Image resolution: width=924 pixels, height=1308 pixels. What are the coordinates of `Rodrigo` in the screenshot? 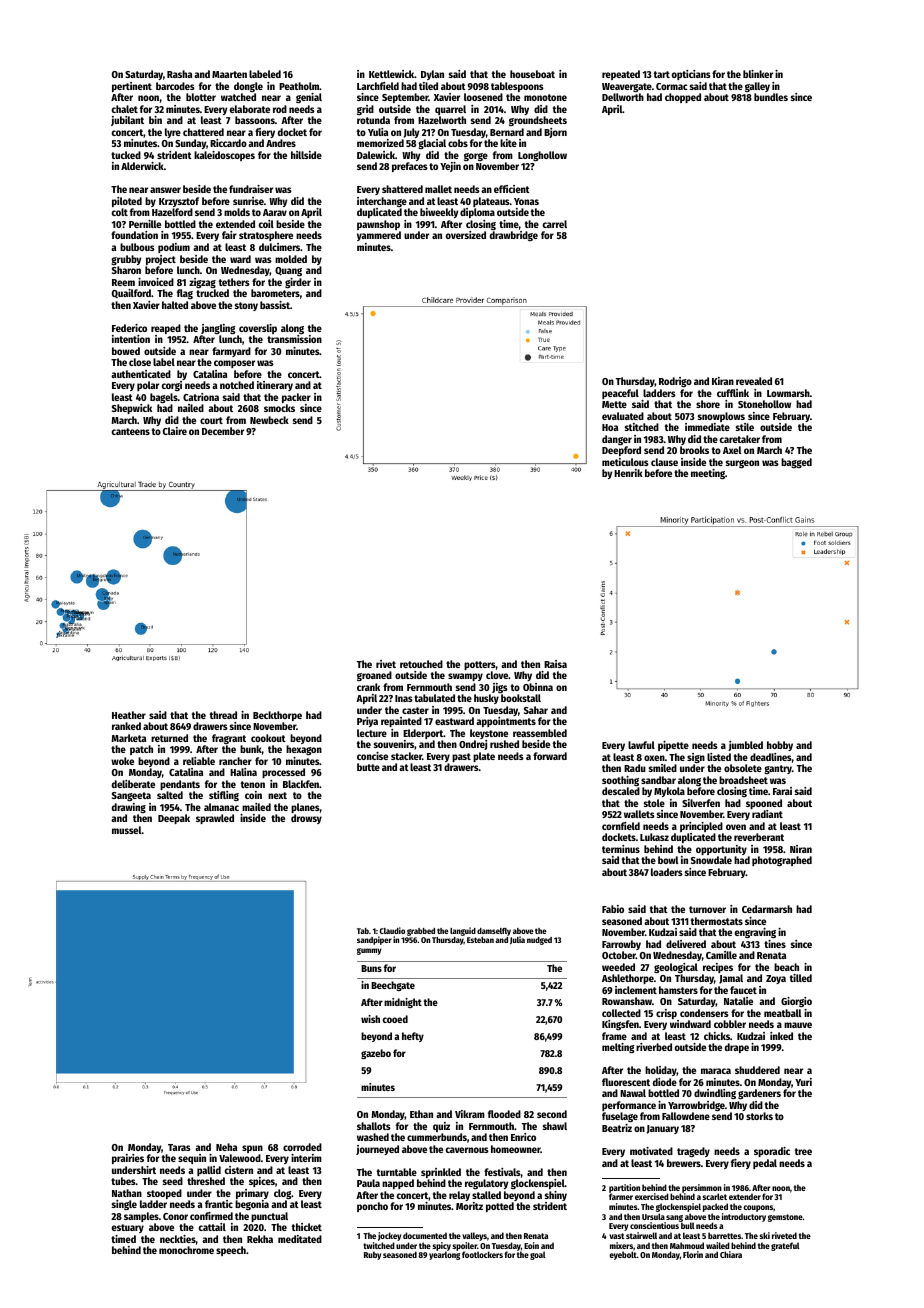 It's located at (675, 382).
